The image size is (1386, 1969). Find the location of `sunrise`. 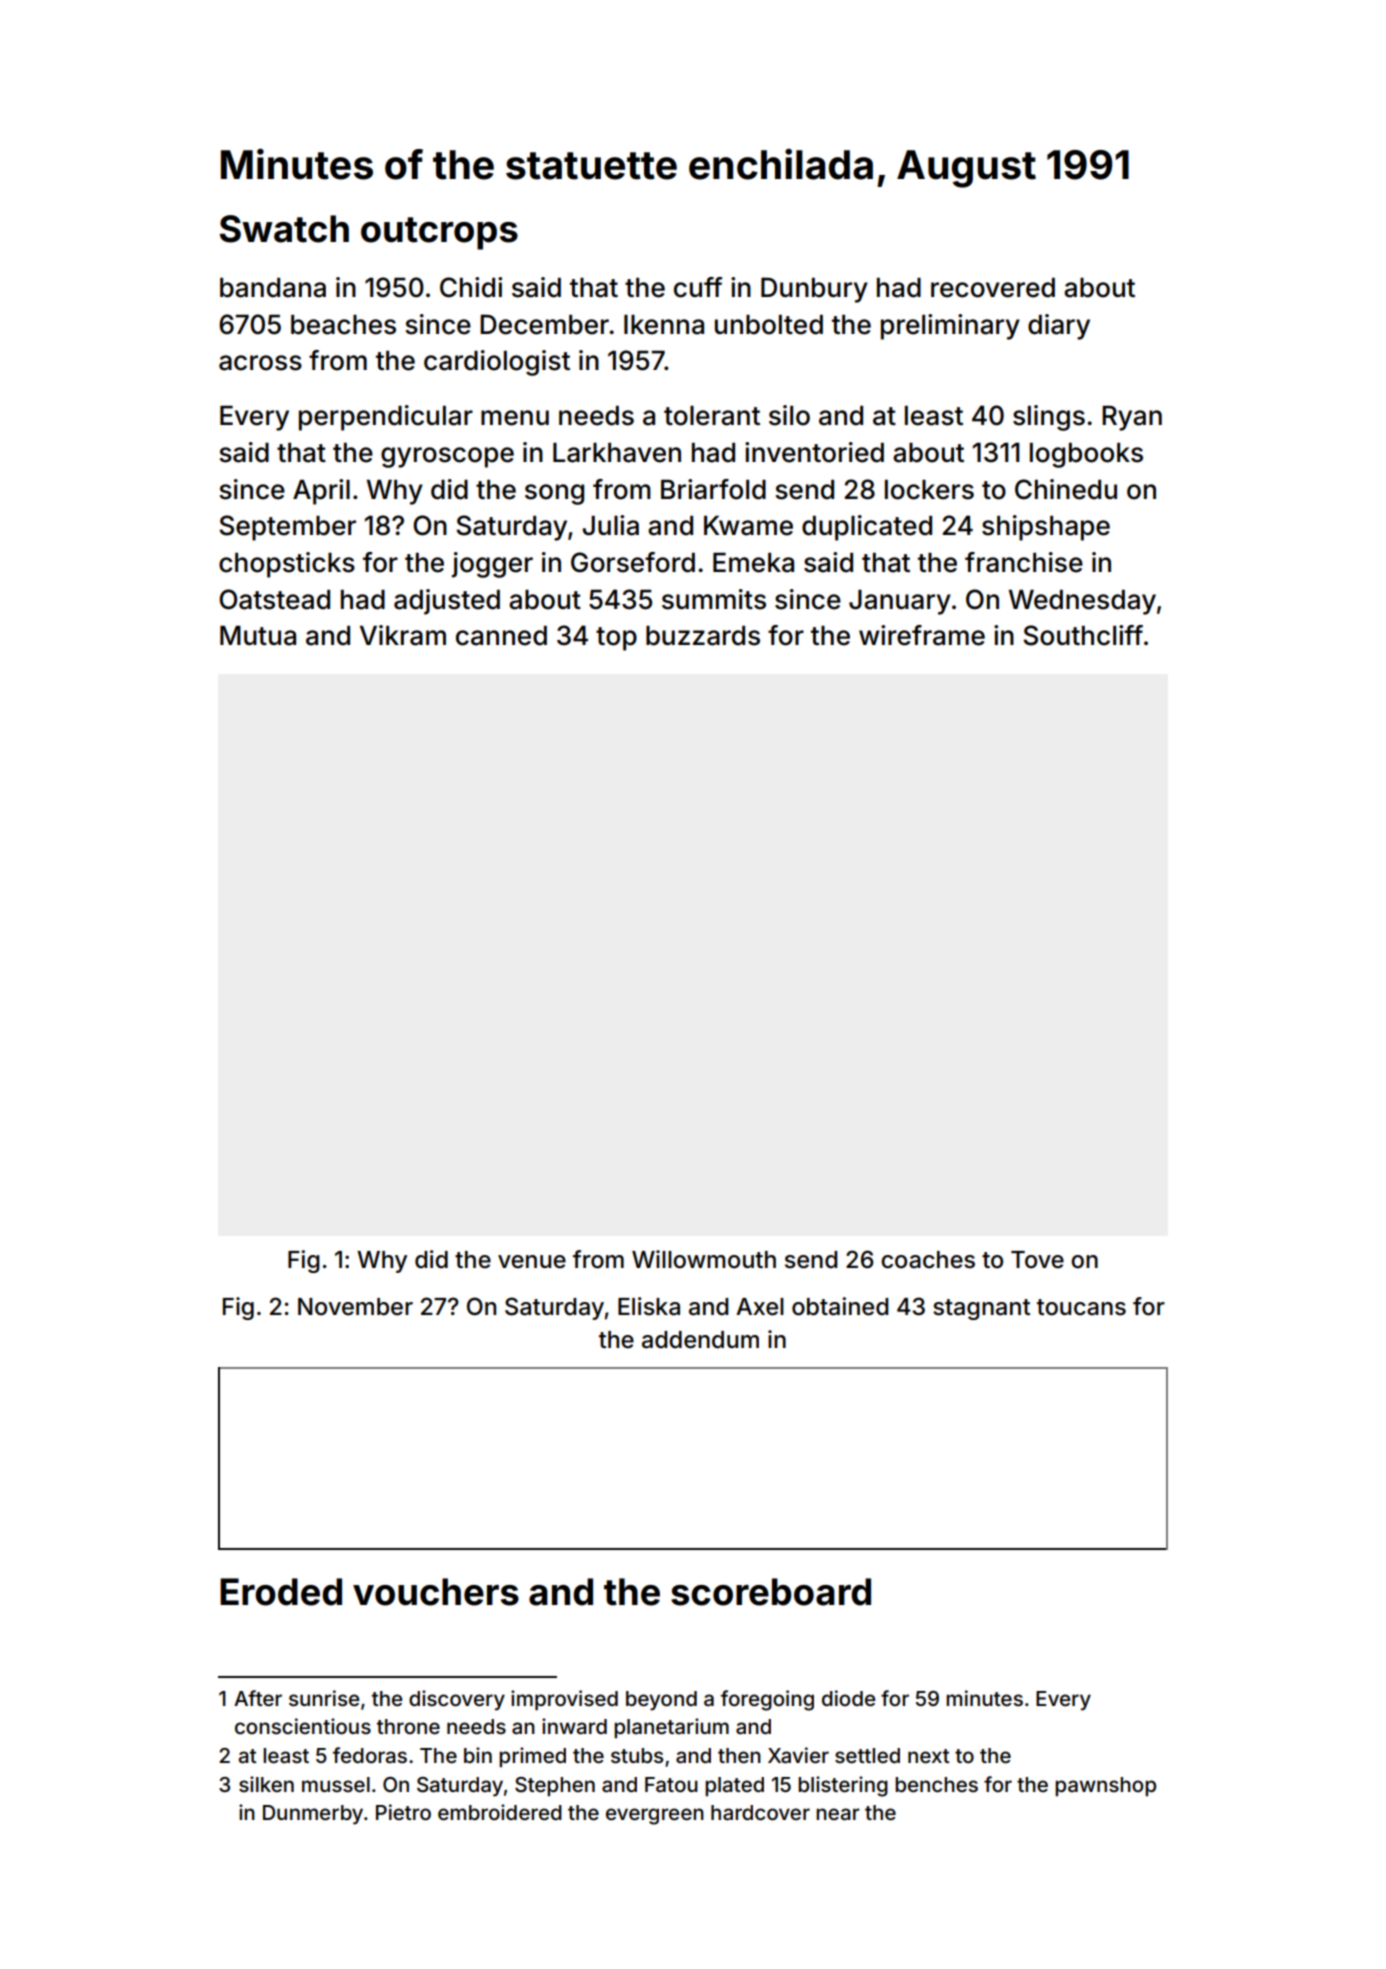

sunrise is located at coordinates (324, 1698).
